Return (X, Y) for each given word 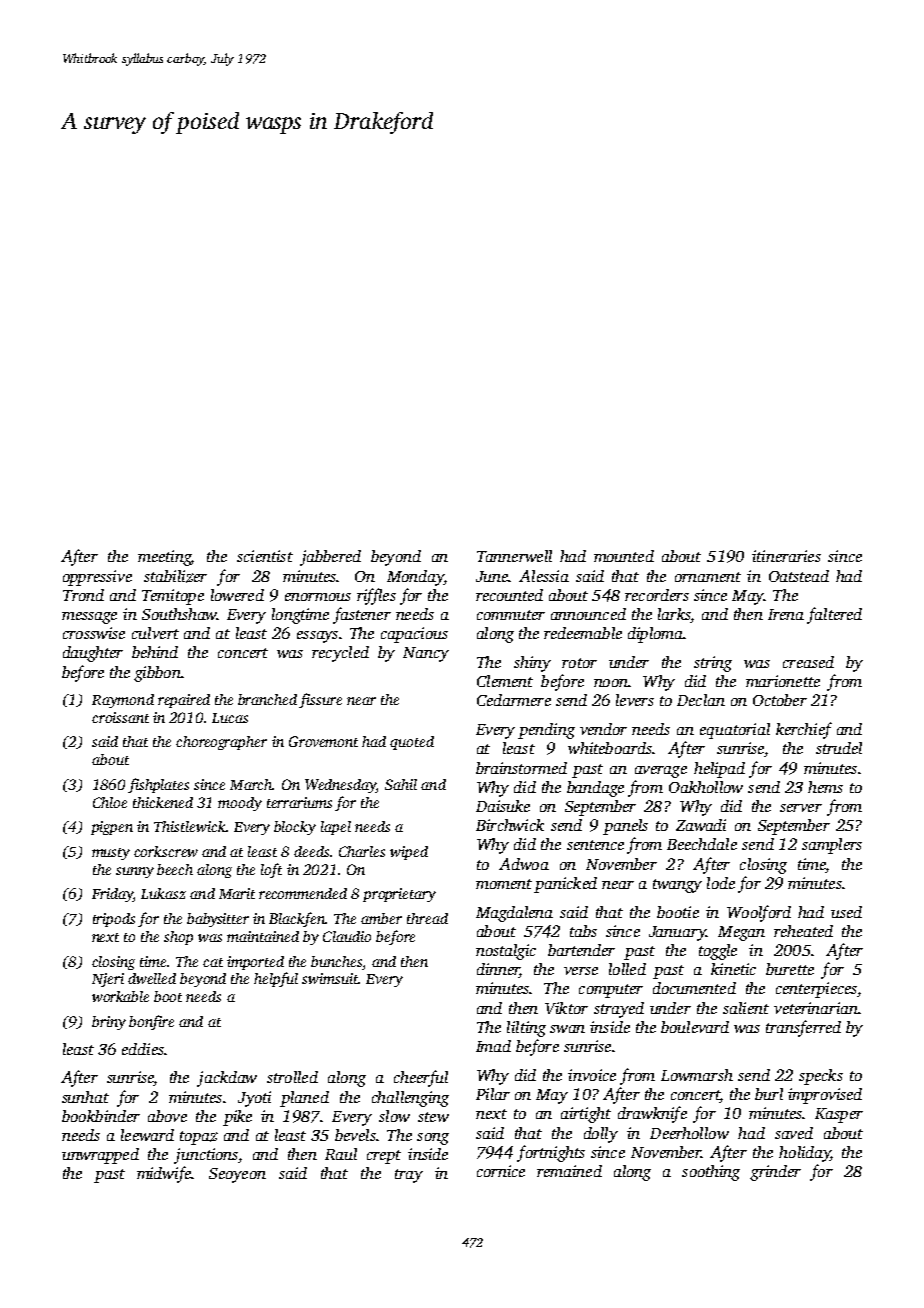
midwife (164, 1174)
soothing (711, 1173)
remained (569, 1171)
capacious (414, 635)
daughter (93, 654)
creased (808, 662)
